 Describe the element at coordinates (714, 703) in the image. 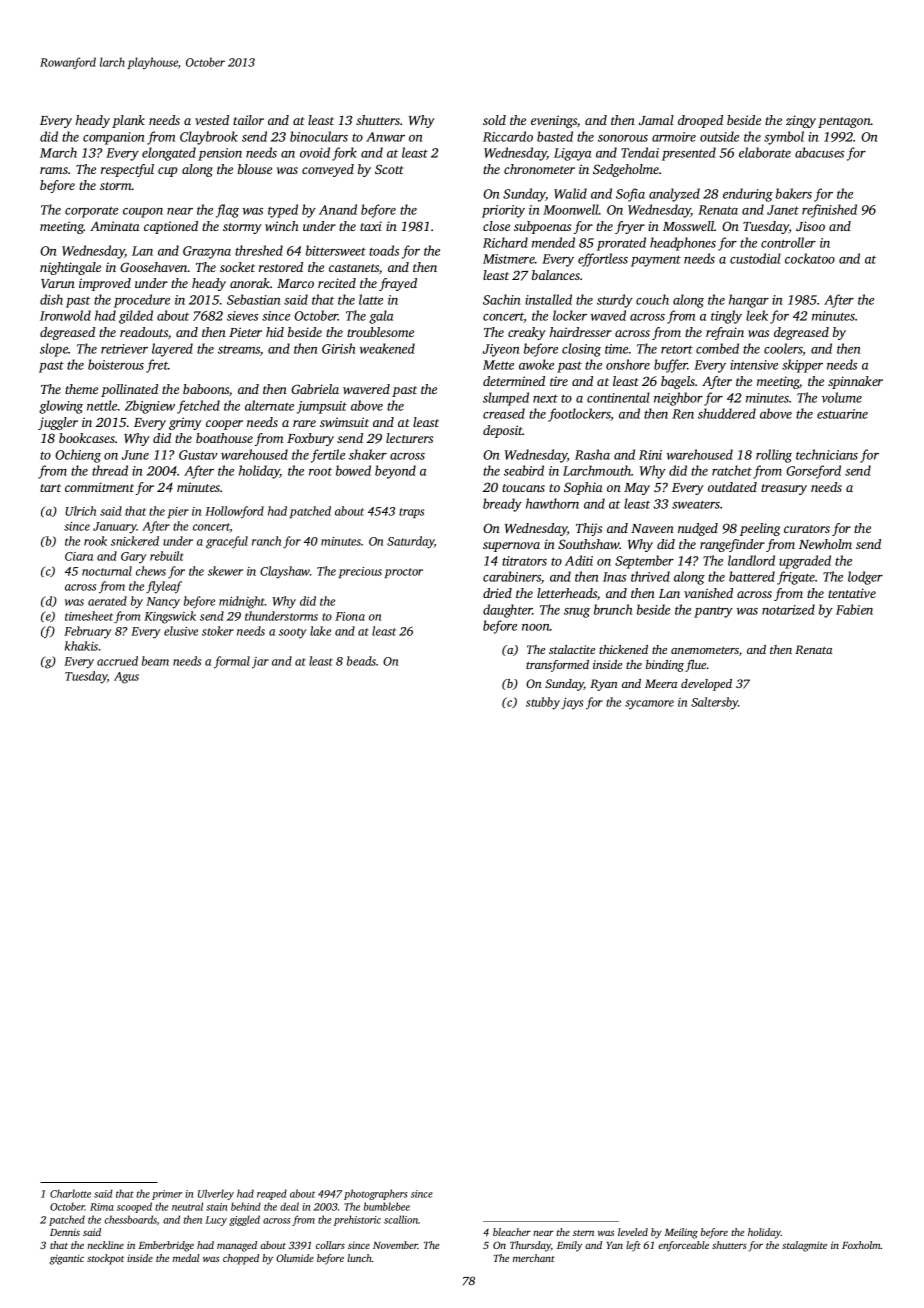

I see `Saltersby` at that location.
